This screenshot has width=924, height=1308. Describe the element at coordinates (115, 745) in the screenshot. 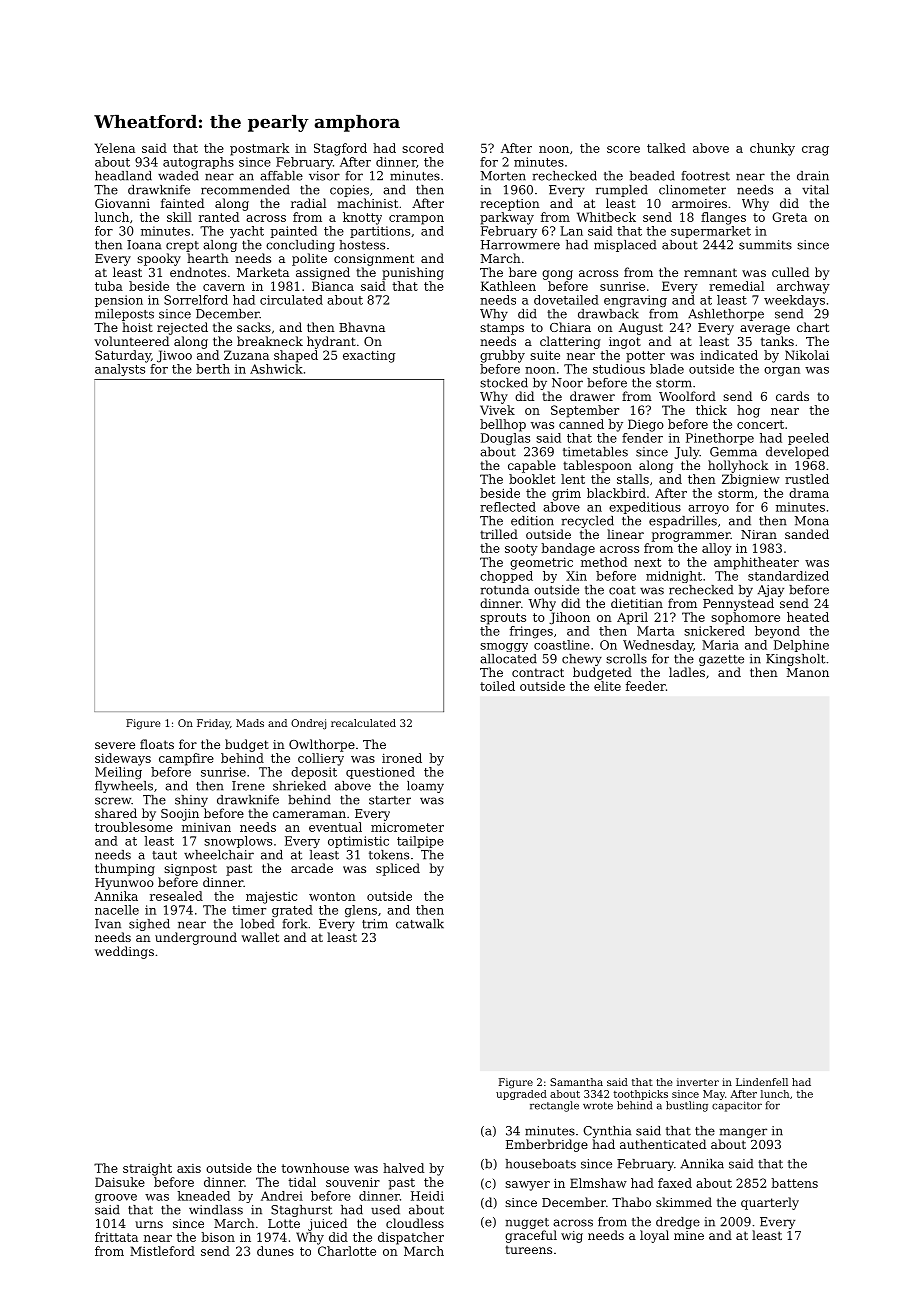

I see `severe` at that location.
